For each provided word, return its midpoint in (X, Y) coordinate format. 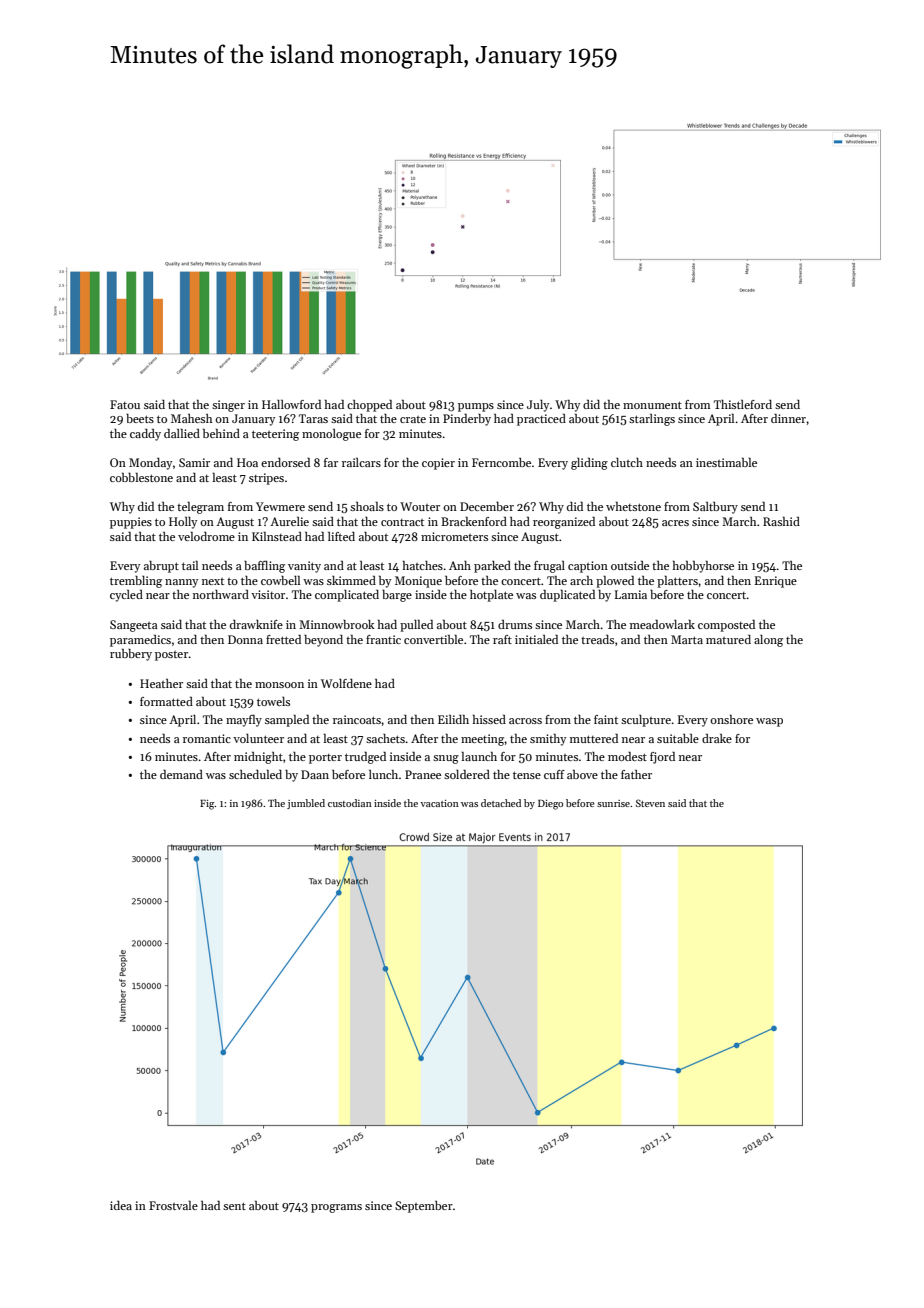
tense (527, 775)
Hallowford (291, 404)
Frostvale (173, 1205)
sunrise (613, 803)
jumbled (306, 804)
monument (652, 405)
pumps (476, 407)
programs (336, 1208)
